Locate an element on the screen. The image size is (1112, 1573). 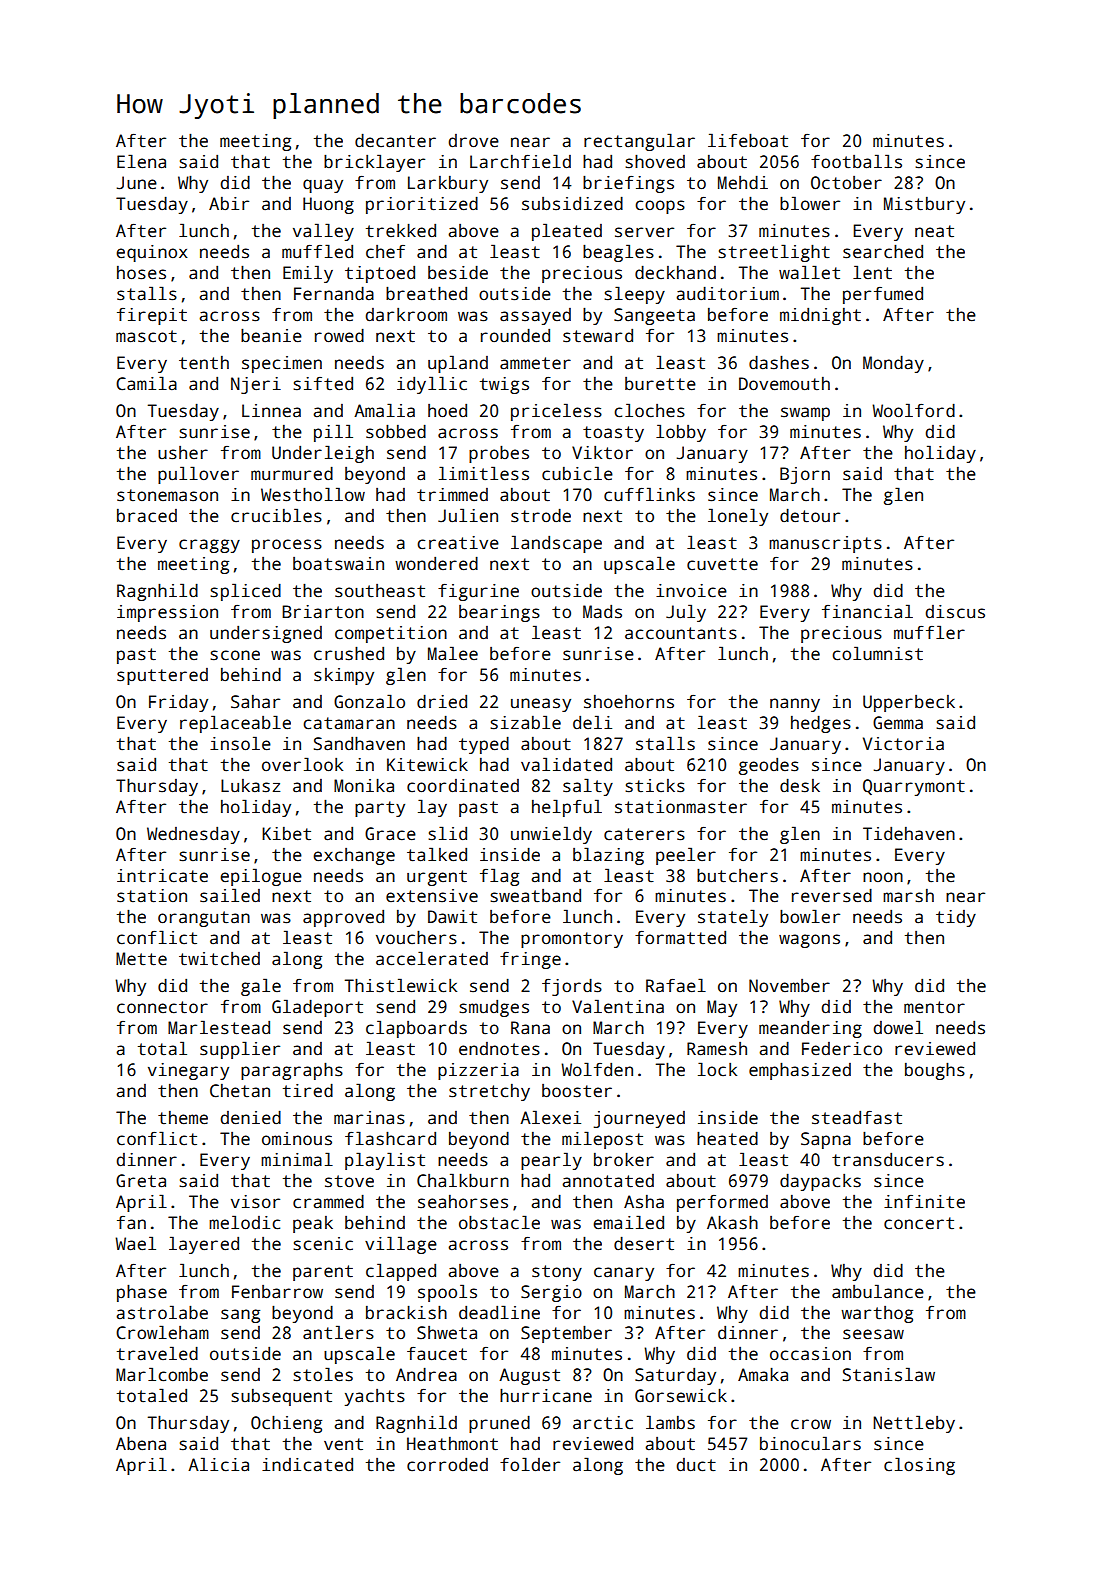
occasion is located at coordinates (810, 1354).
